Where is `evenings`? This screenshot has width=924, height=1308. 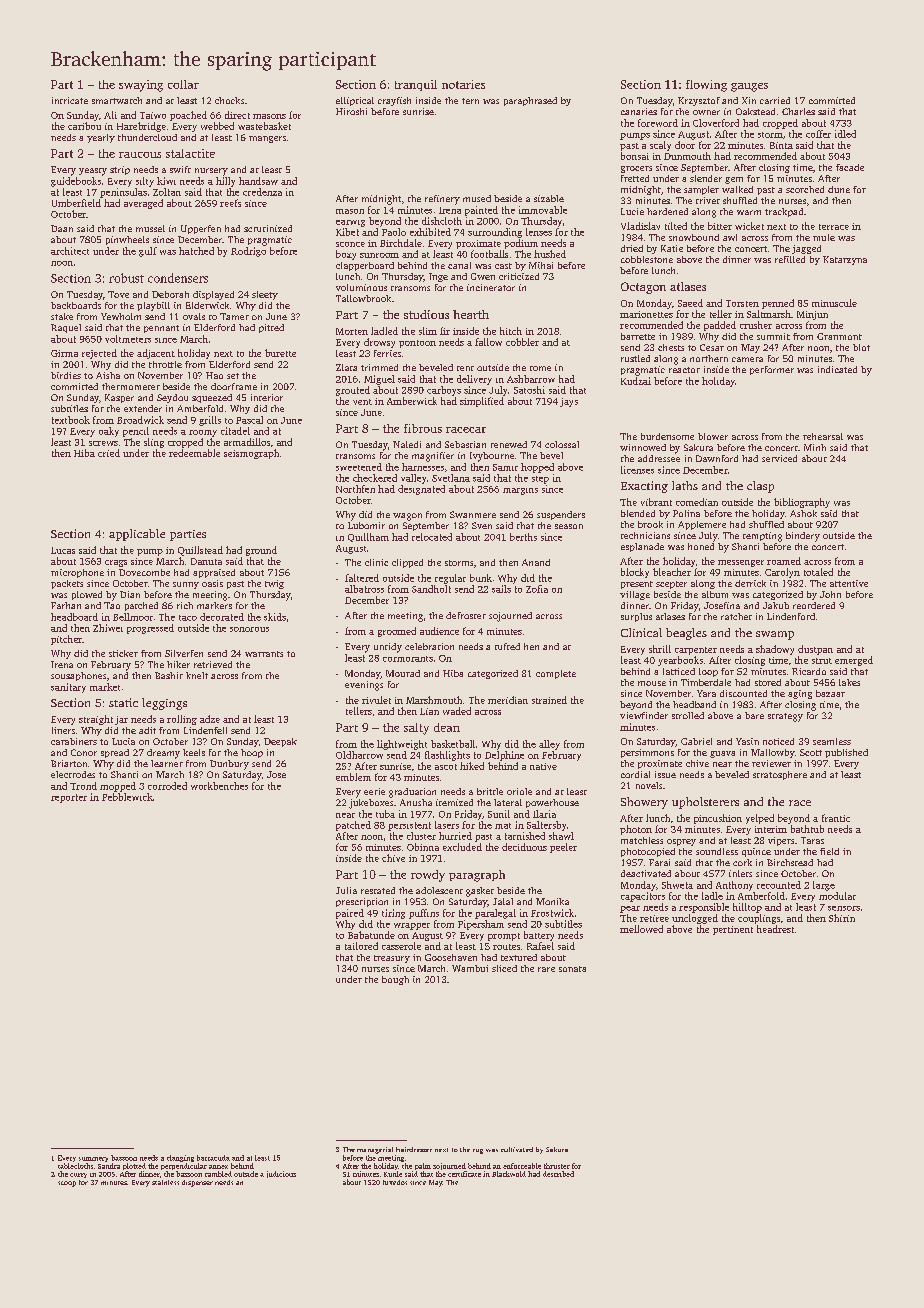 evenings is located at coordinates (364, 686).
